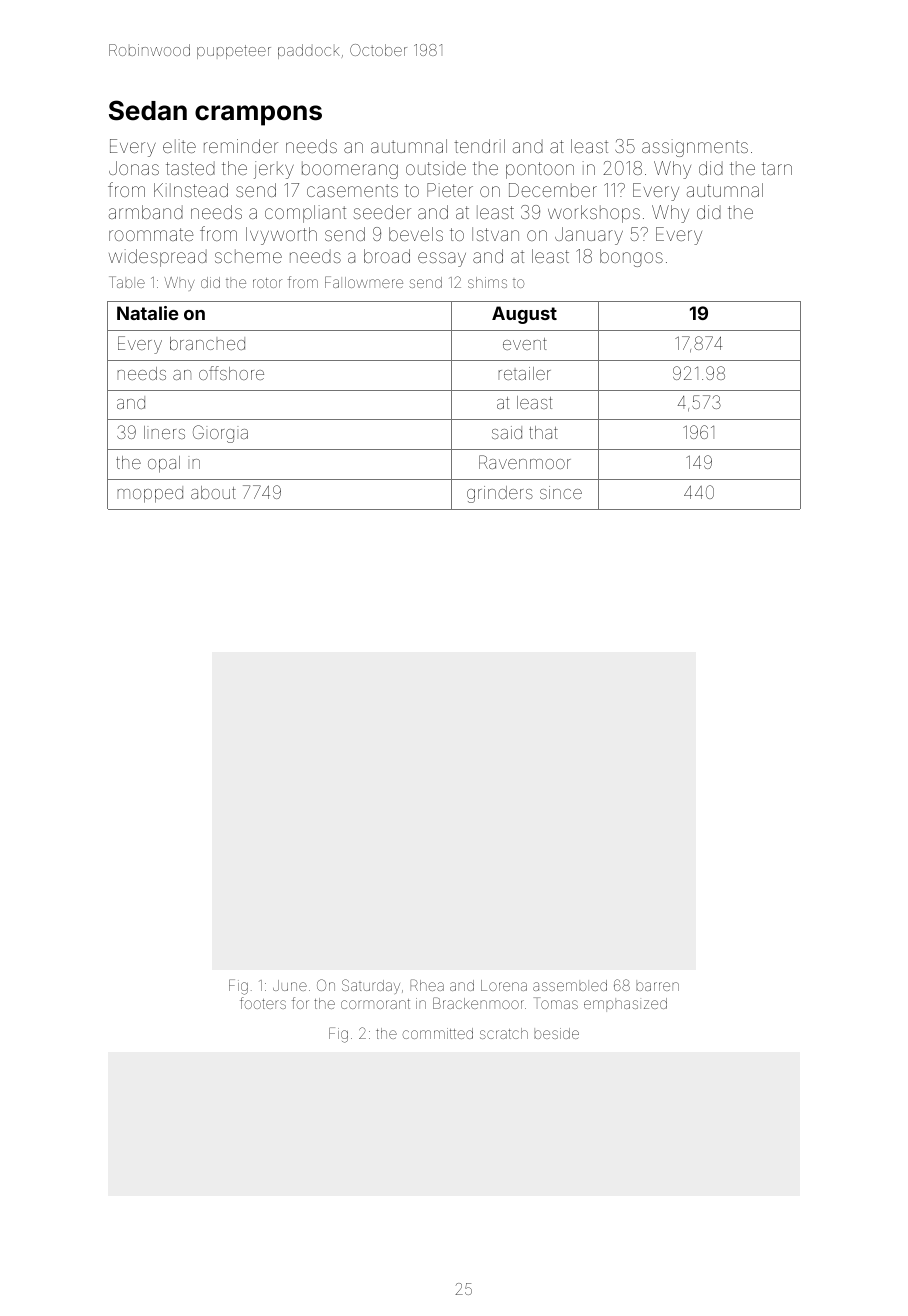  Describe the element at coordinates (150, 494) in the screenshot. I see `mopped` at that location.
